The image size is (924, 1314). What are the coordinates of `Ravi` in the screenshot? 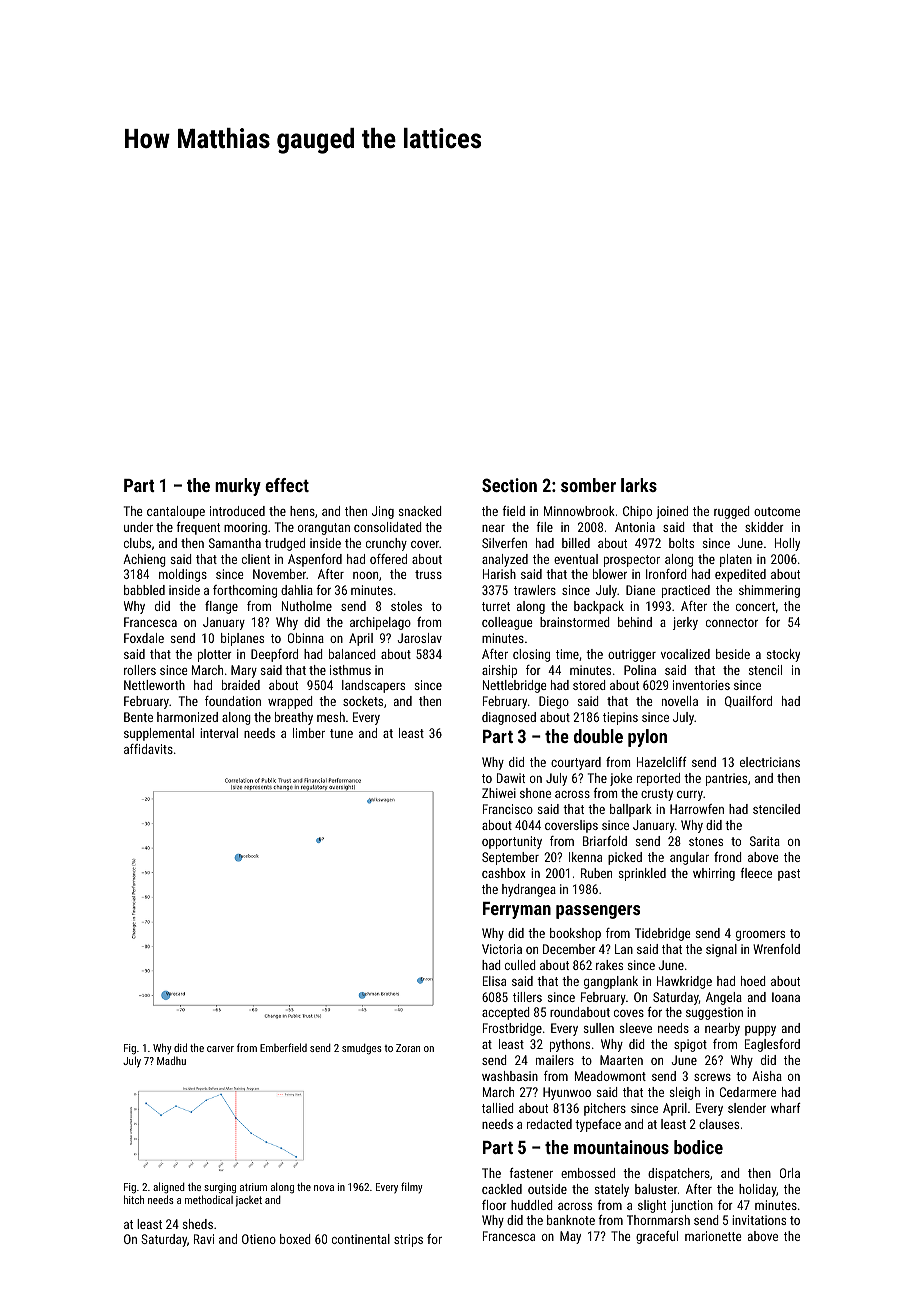 It's located at (204, 1239).
